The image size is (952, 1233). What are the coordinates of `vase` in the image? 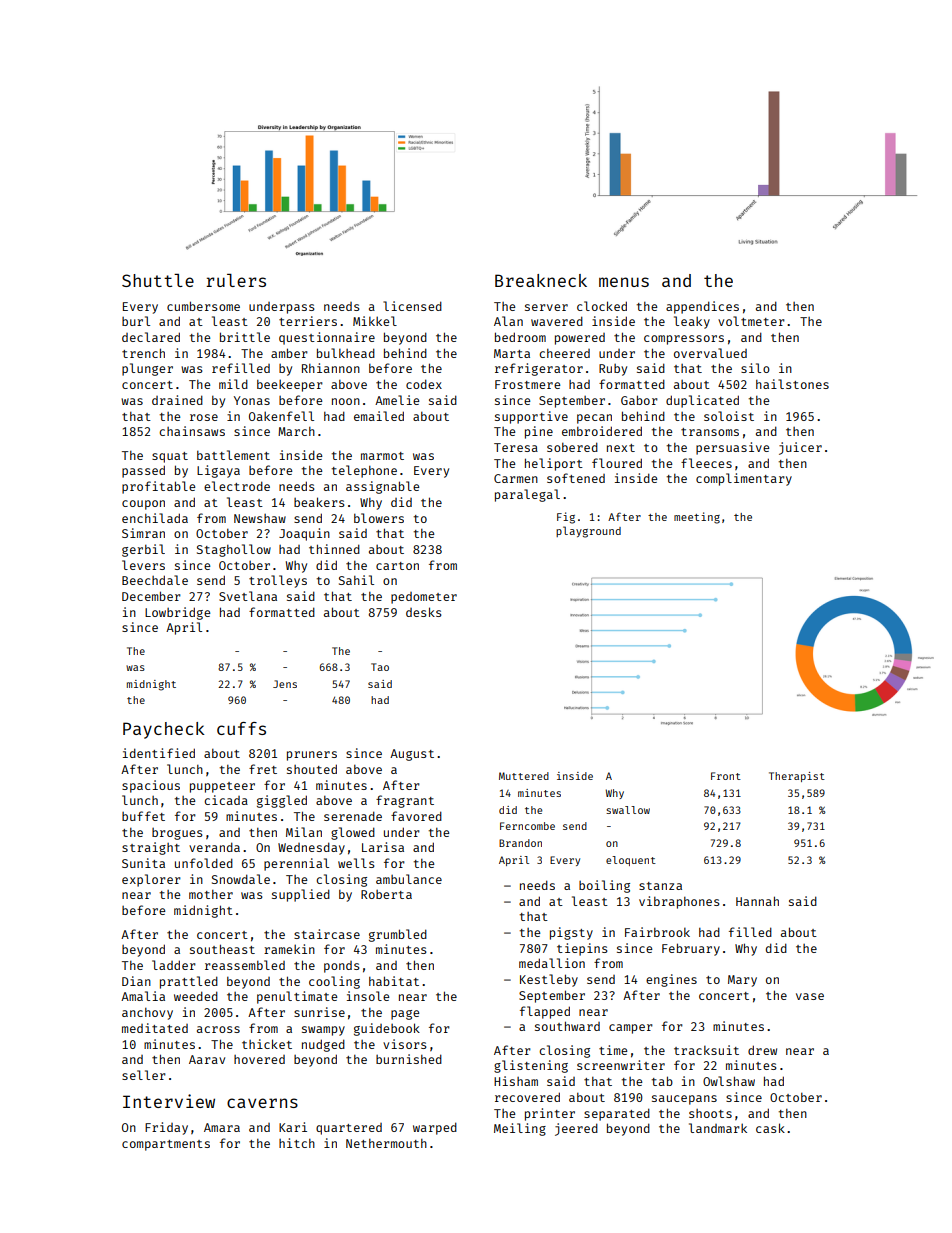 It's located at (810, 996).
